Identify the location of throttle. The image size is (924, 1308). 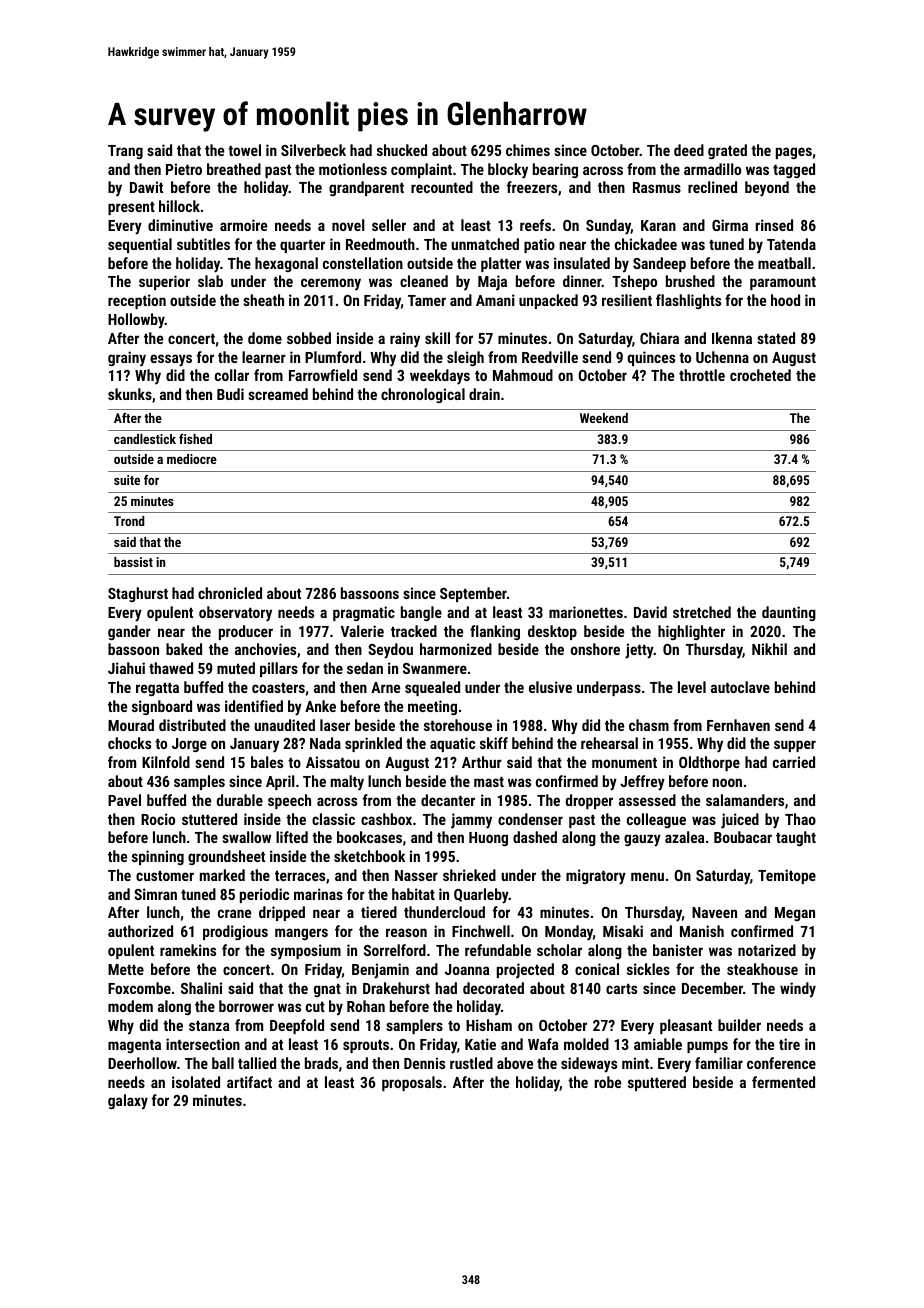
(702, 375).
